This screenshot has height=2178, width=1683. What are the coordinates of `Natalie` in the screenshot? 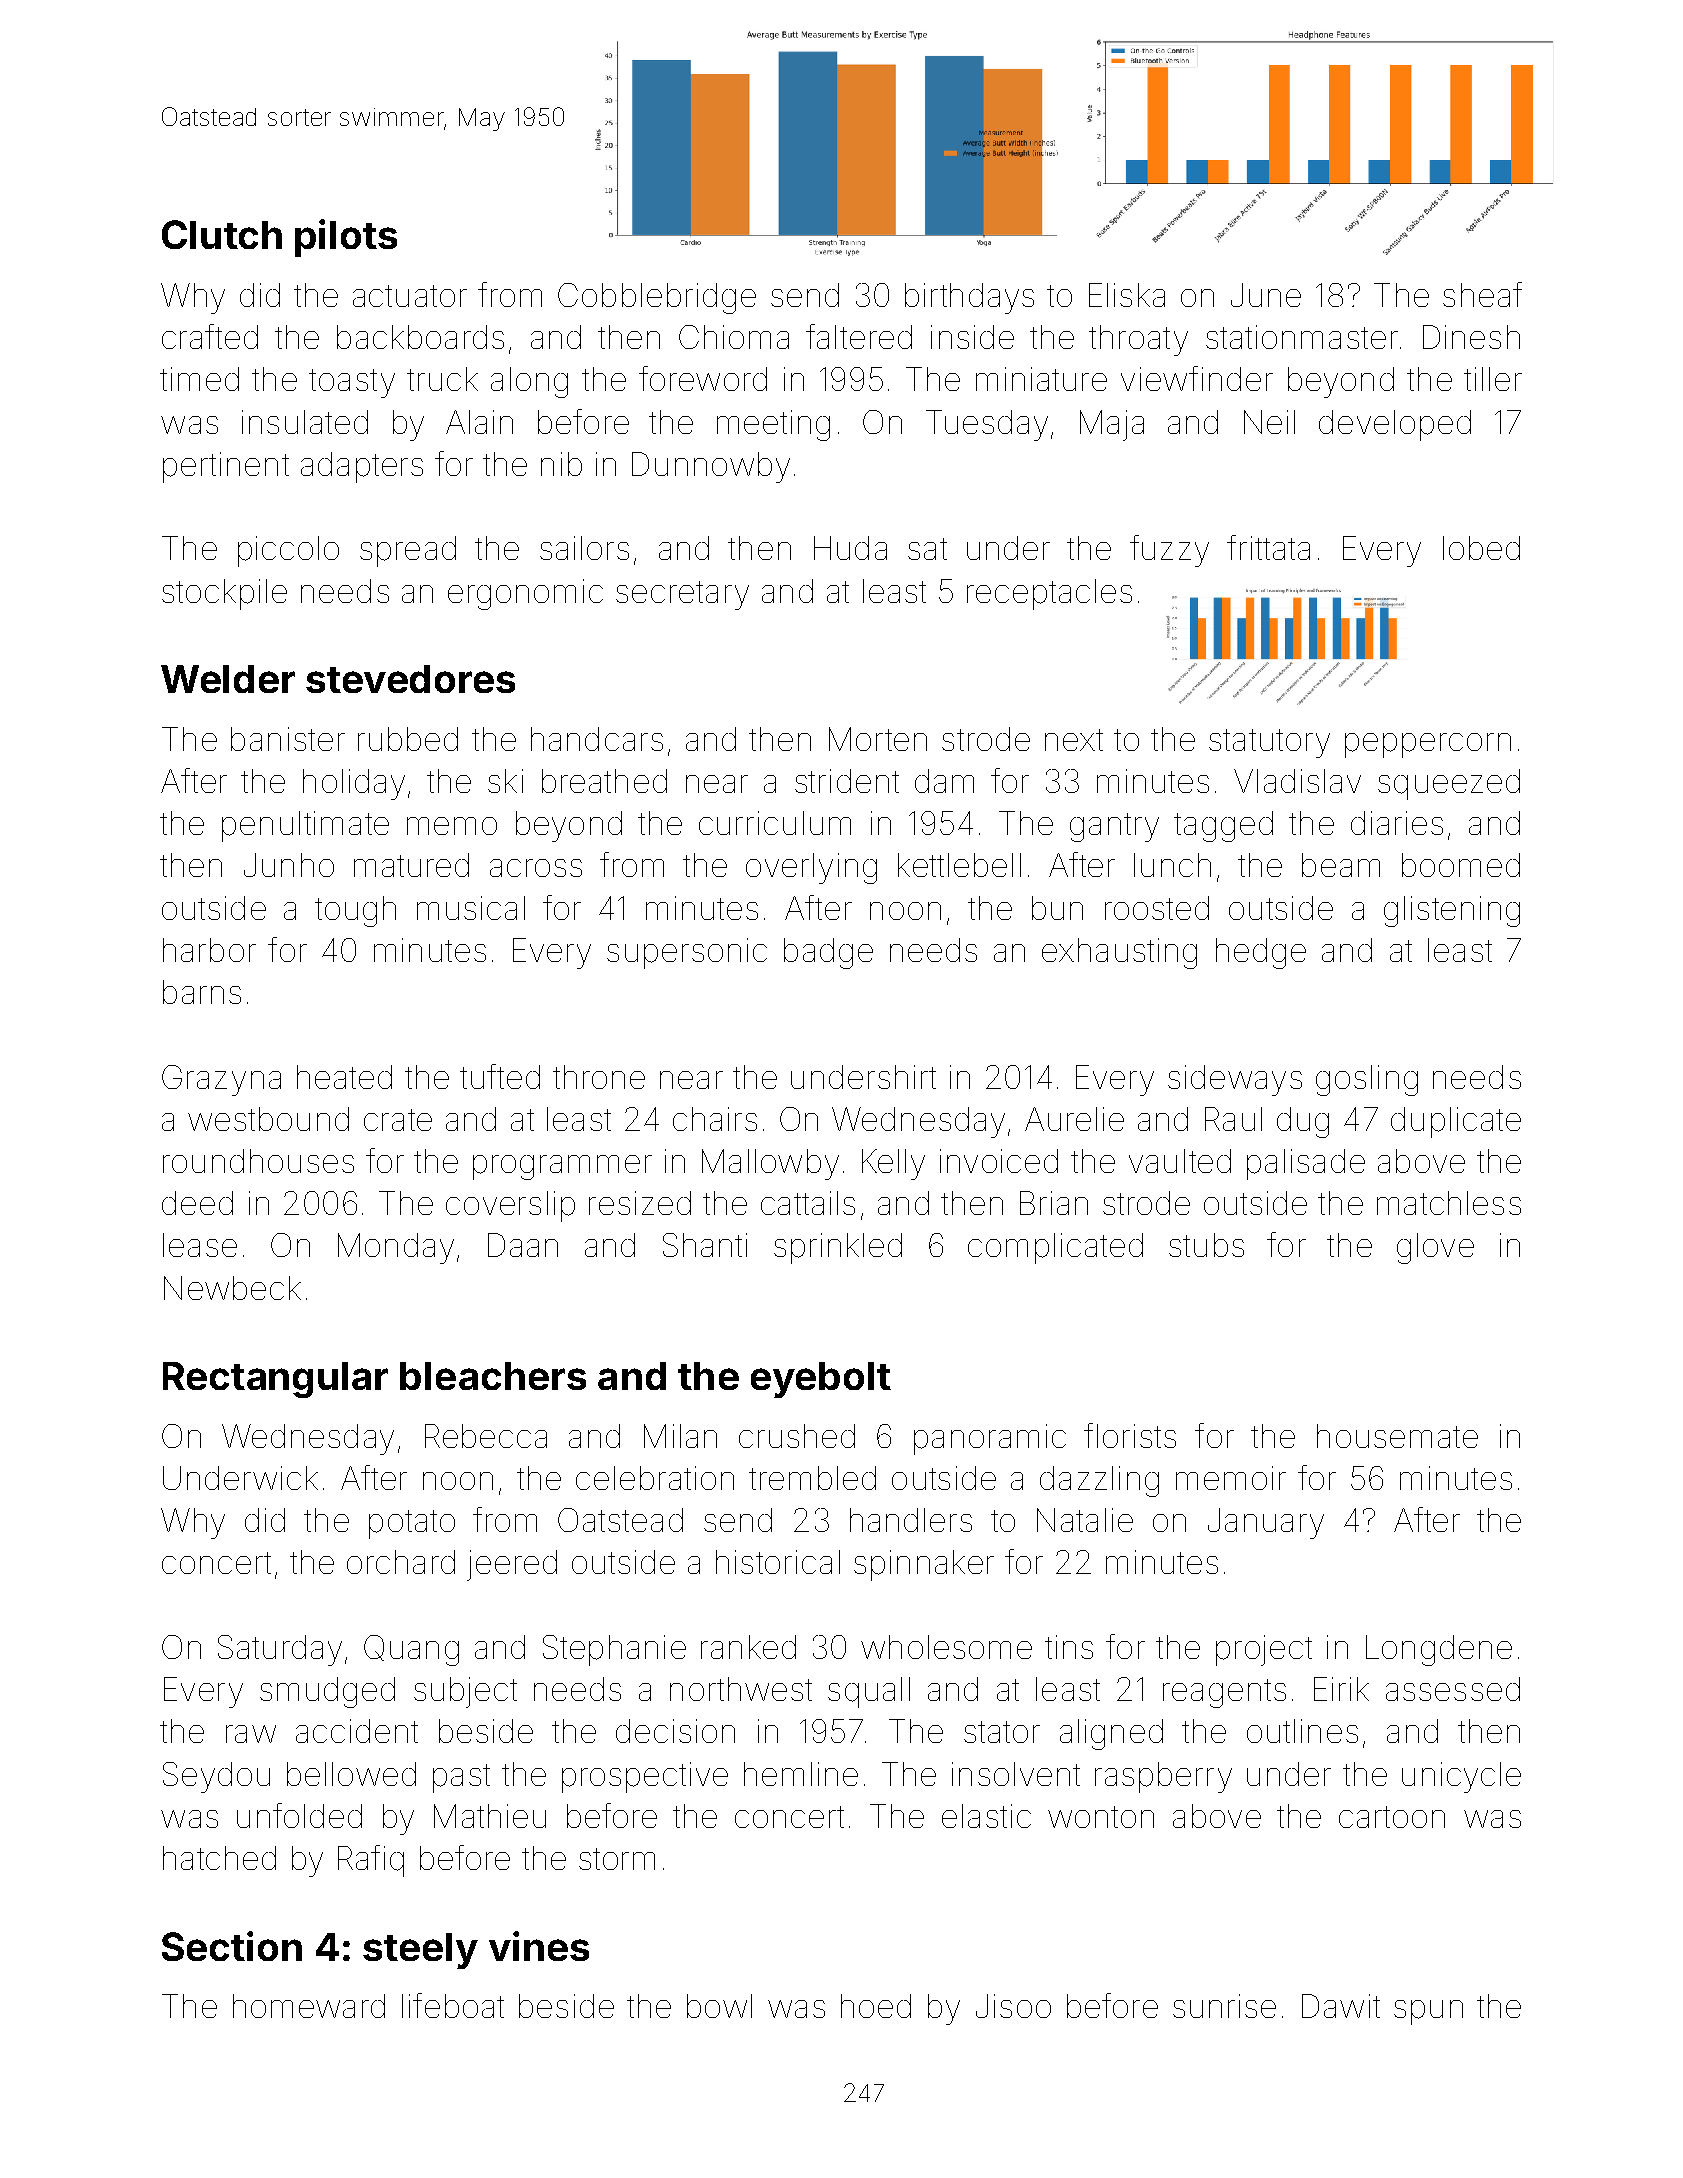 It's located at (1085, 1520).
